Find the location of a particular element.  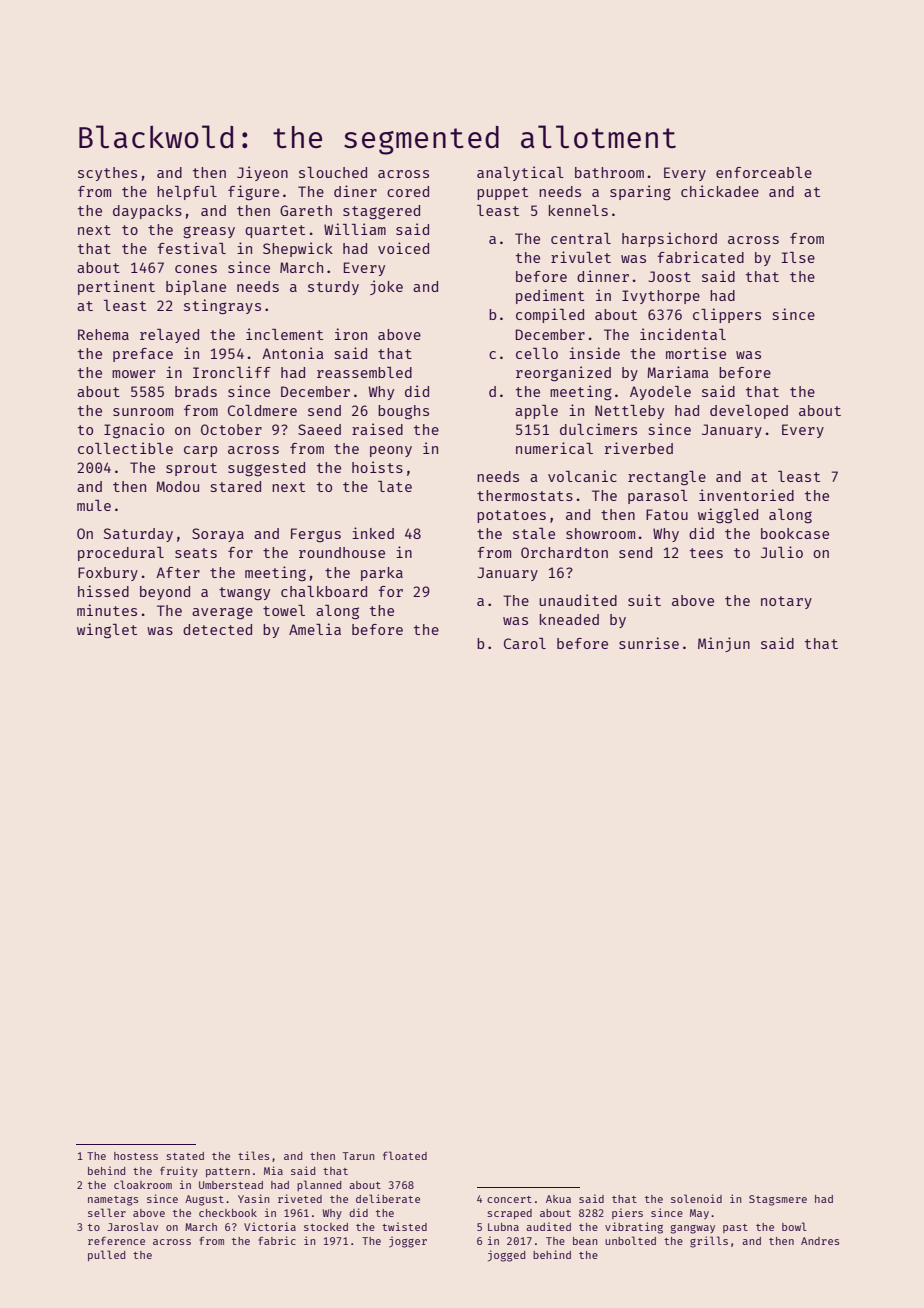

Rehema is located at coordinates (103, 334).
